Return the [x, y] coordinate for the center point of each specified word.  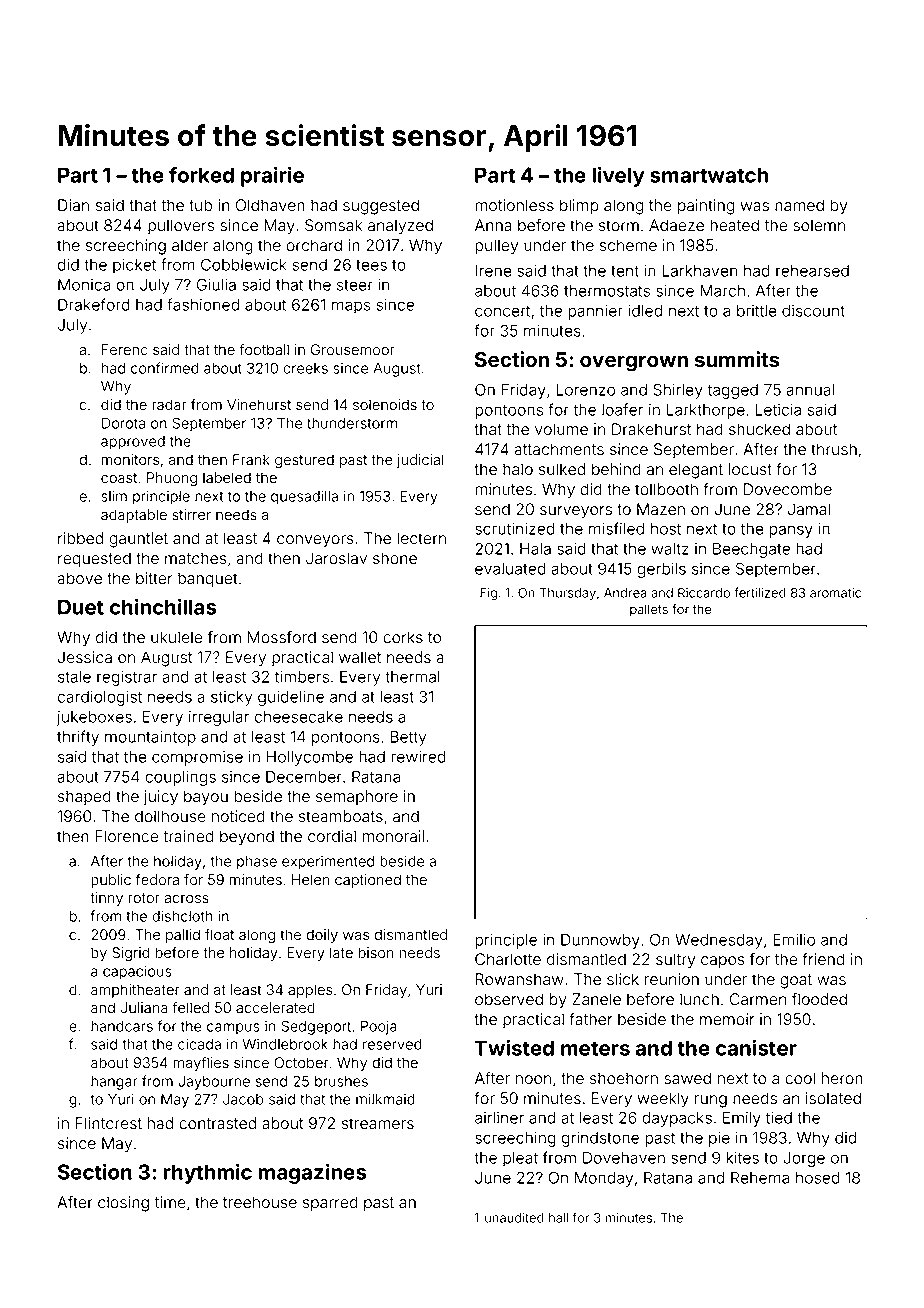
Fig [488, 594]
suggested [381, 207]
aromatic [835, 593]
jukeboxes [94, 718]
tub [200, 205]
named [799, 205]
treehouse [260, 1202]
